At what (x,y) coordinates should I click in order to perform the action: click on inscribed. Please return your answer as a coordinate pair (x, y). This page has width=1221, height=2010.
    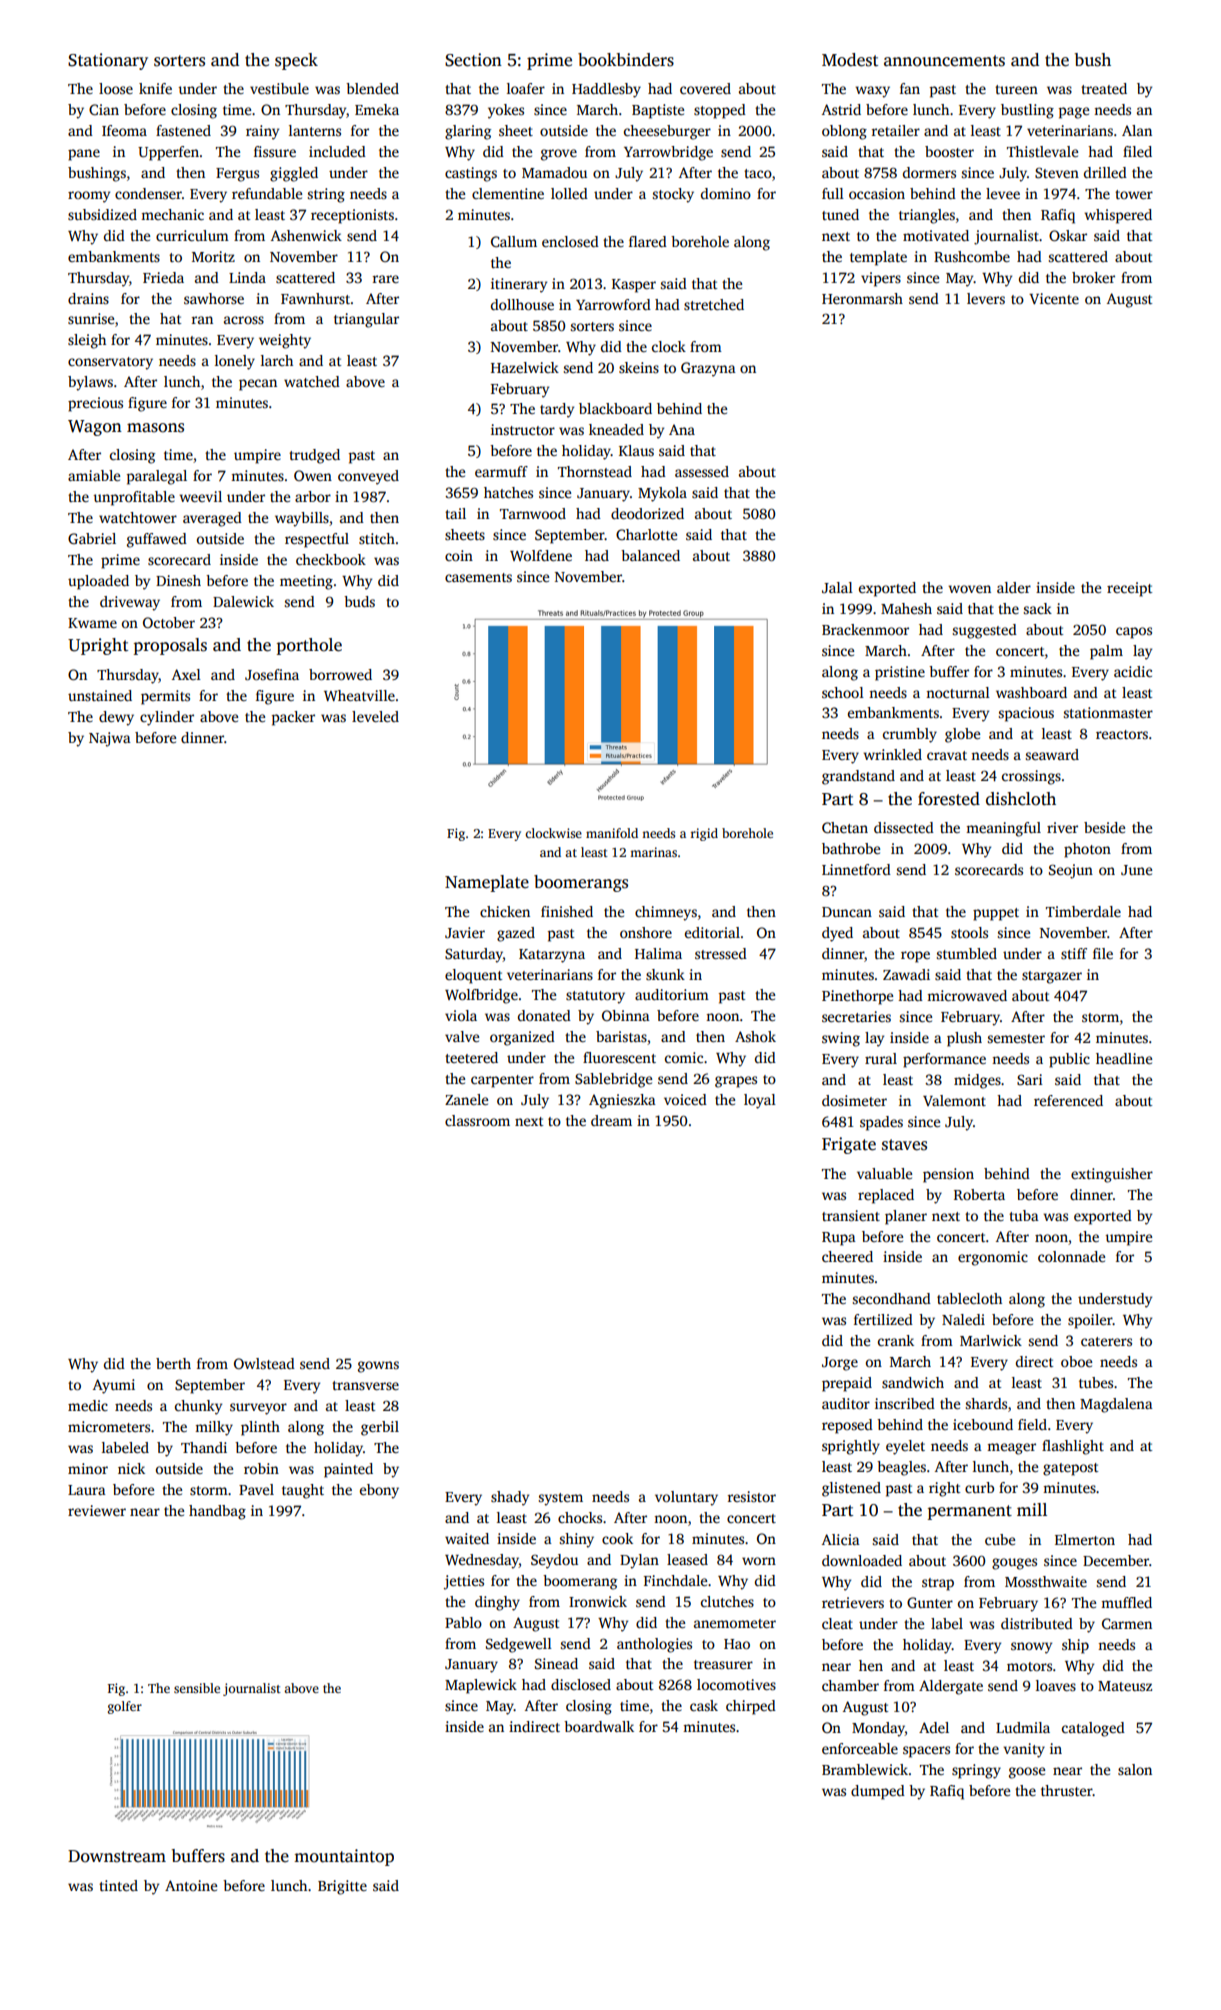
    Looking at the image, I should click on (905, 1403).
